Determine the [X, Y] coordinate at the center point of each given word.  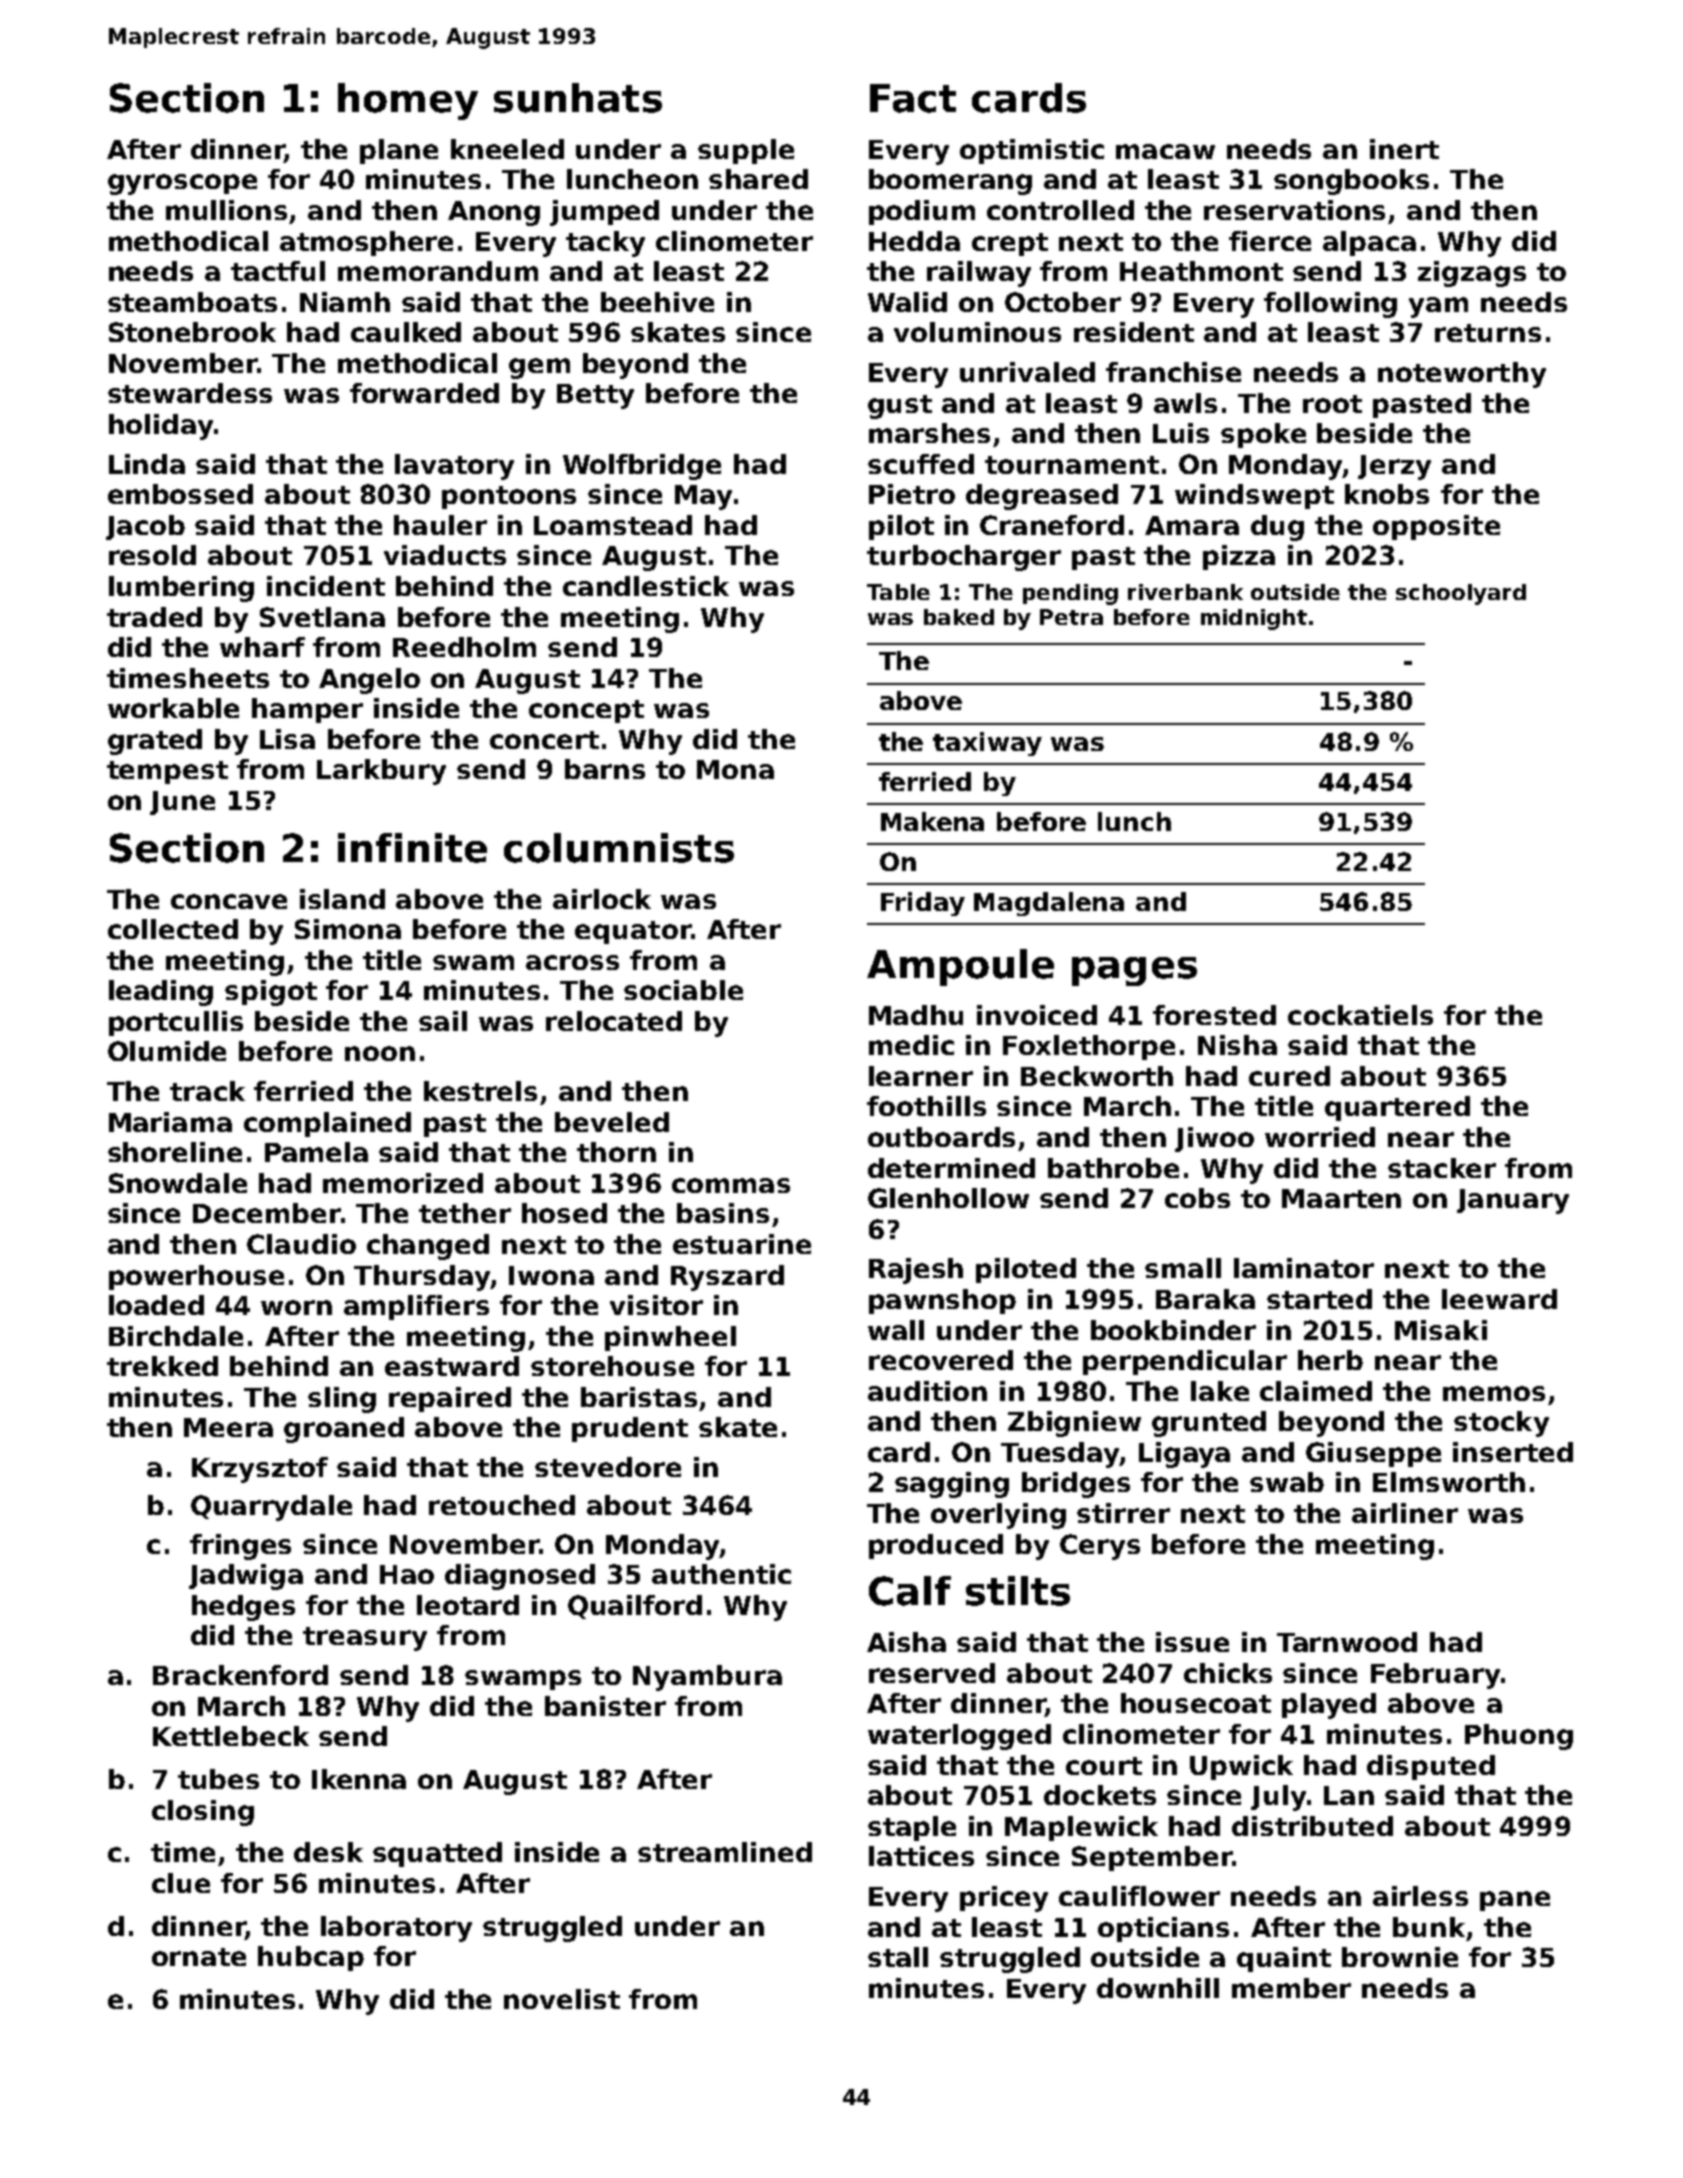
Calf [910, 1591]
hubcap [311, 1958]
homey [408, 101]
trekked [162, 1366]
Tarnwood [1347, 1642]
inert [1404, 149]
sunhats [578, 98]
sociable [683, 990]
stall [898, 1957]
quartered [1397, 1108]
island [342, 899]
